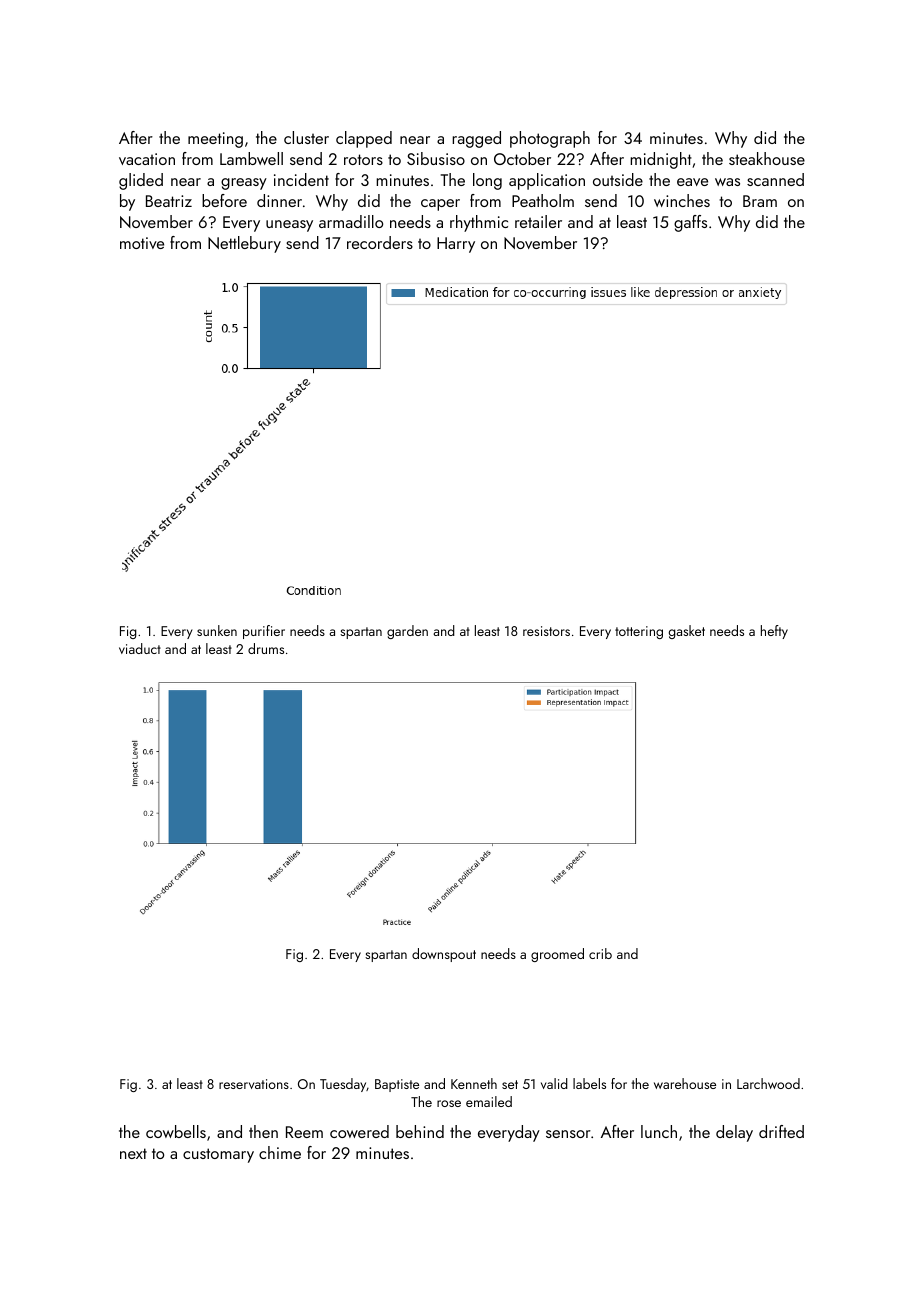 The width and height of the screenshot is (924, 1314). Describe the element at coordinates (280, 1152) in the screenshot. I see `chime` at that location.
